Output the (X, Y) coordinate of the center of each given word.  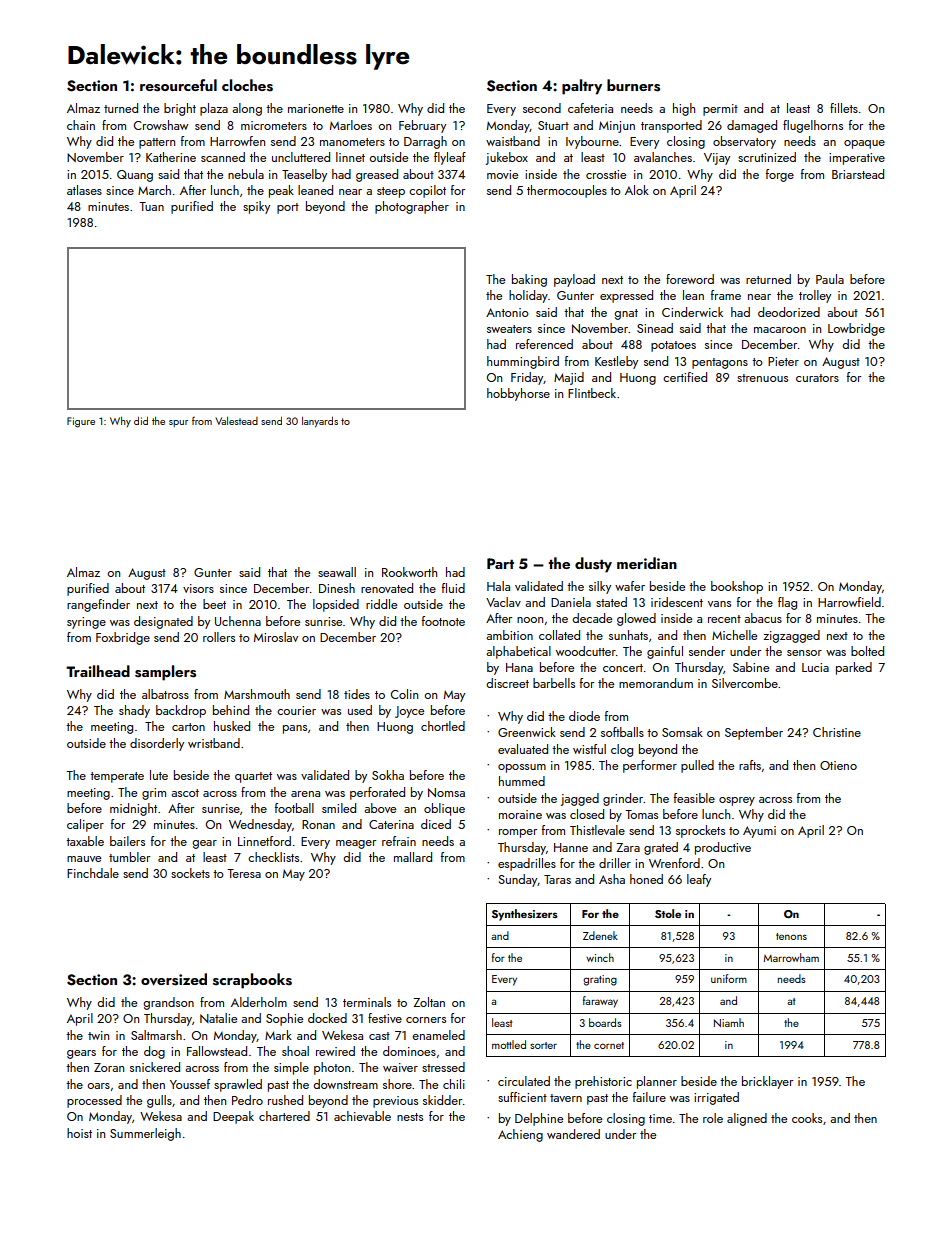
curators (817, 378)
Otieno (838, 765)
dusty (593, 565)
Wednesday (260, 825)
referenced (544, 344)
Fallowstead (217, 1051)
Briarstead (858, 174)
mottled (509, 1044)
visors (198, 588)
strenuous (762, 378)
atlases (84, 190)
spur (178, 423)
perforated (377, 793)
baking (529, 280)
